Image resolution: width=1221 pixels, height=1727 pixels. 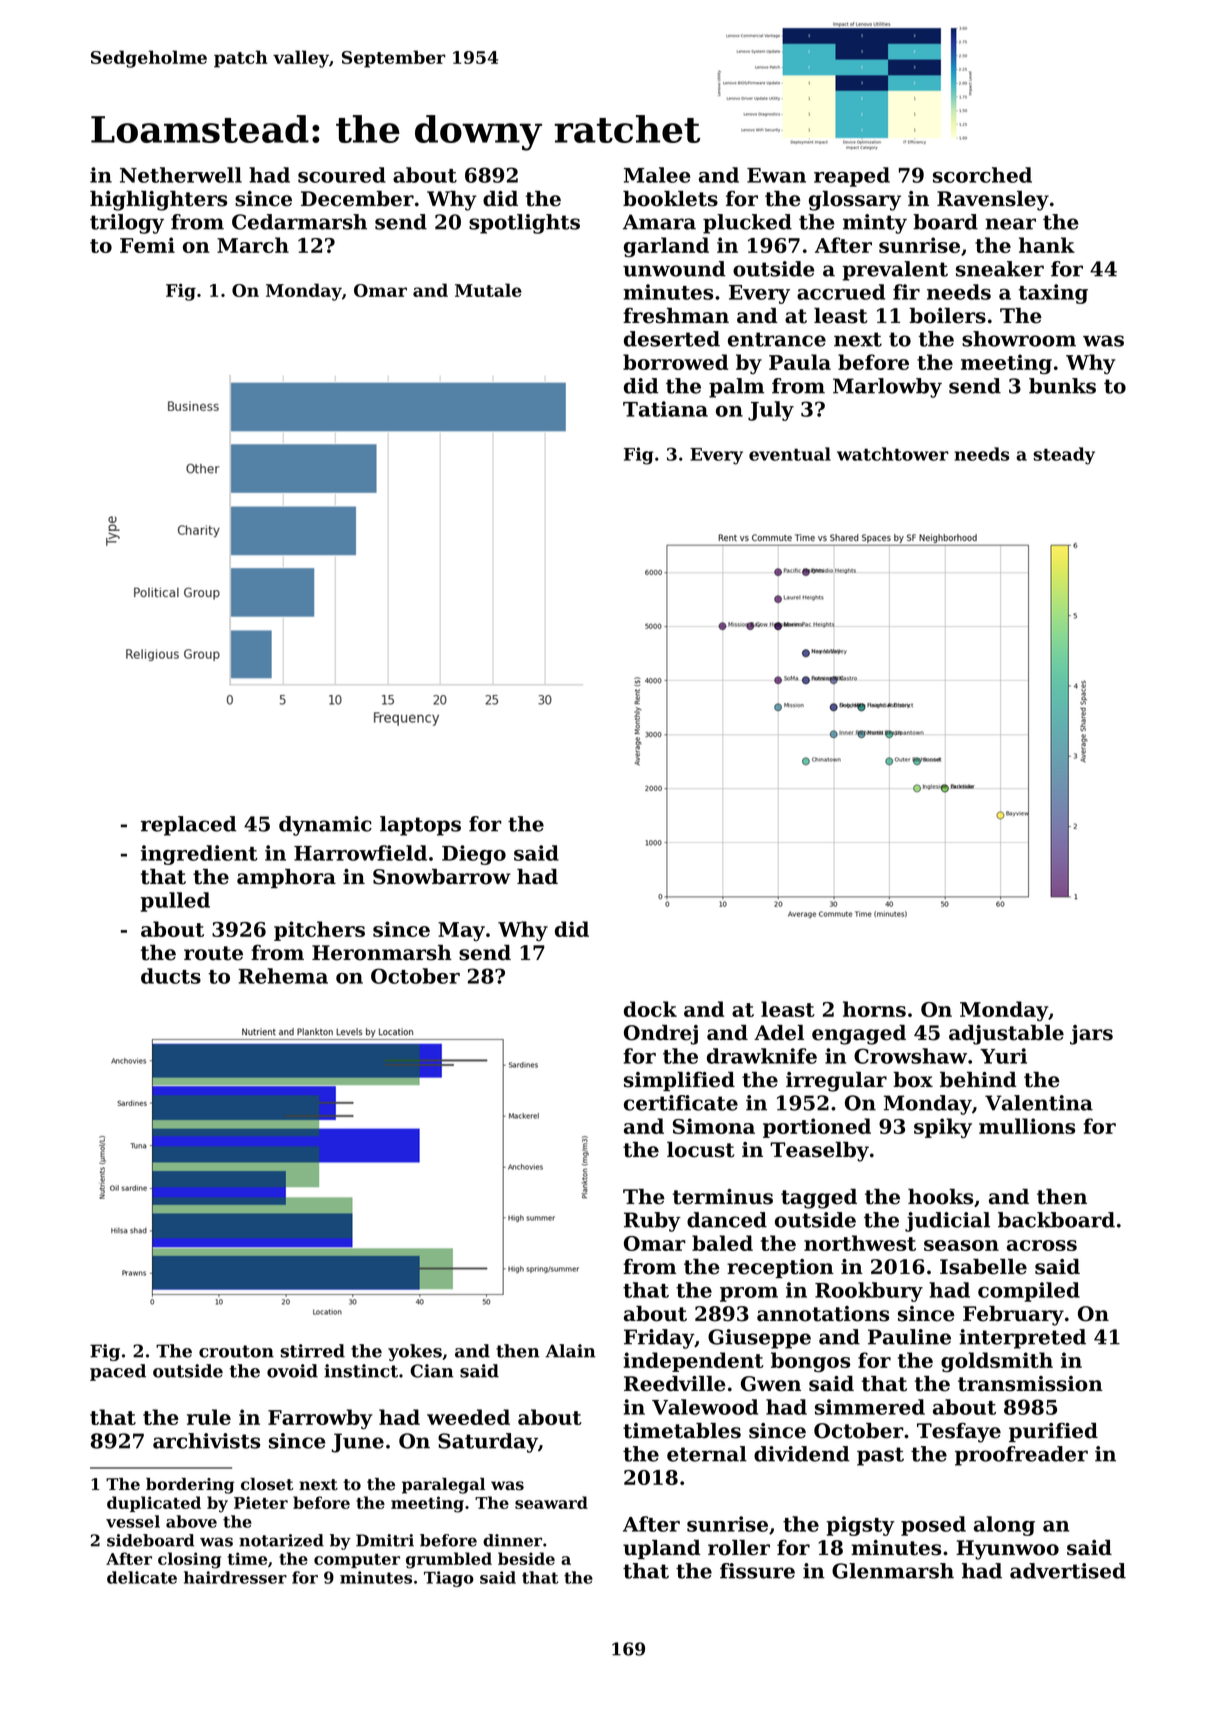 What do you see at coordinates (283, 976) in the page?
I see `Rehema` at bounding box center [283, 976].
